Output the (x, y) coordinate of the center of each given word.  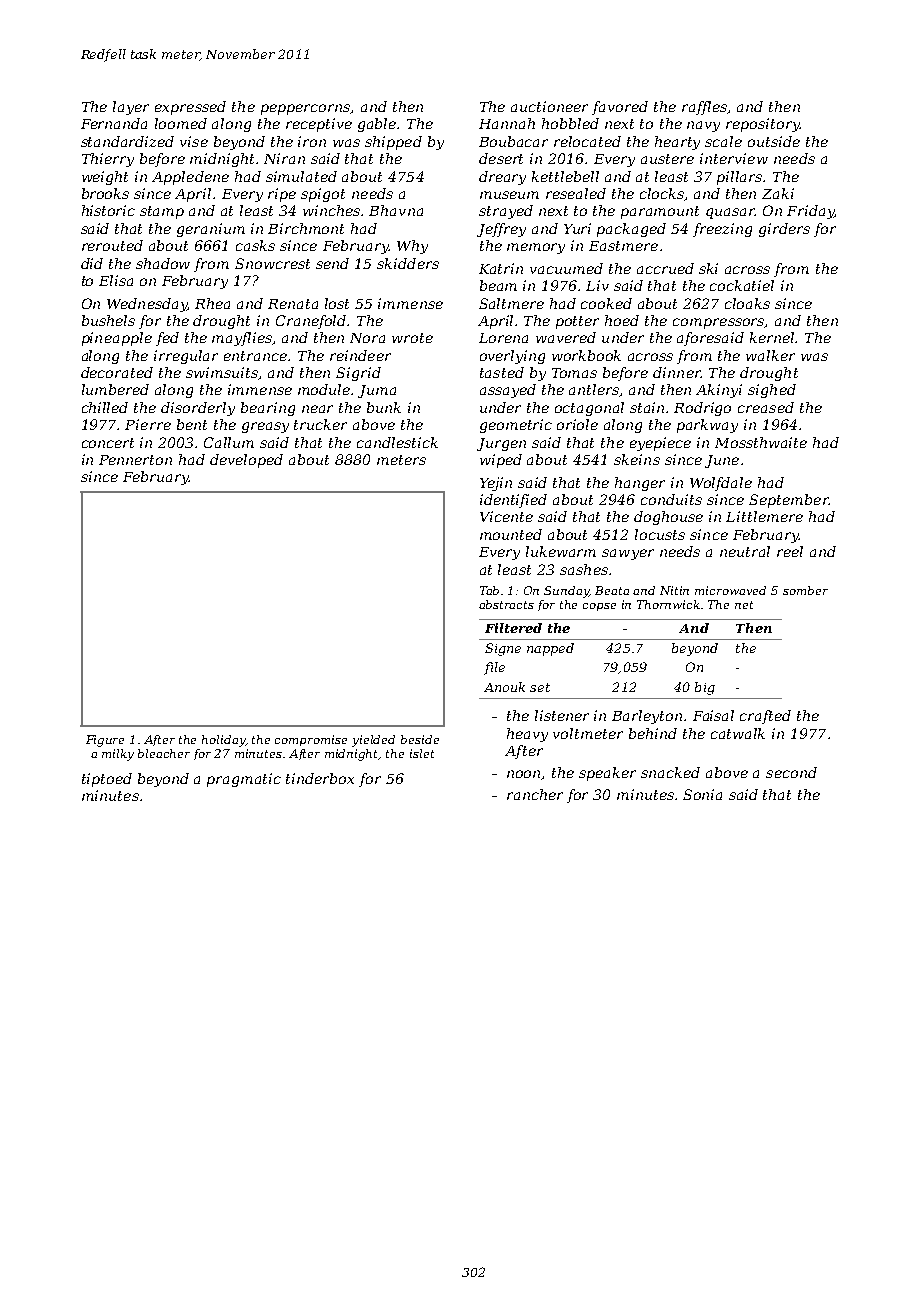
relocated (587, 141)
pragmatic (244, 780)
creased (766, 407)
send (332, 263)
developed (246, 461)
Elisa (116, 280)
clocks (662, 194)
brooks (105, 193)
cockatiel (742, 285)
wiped (501, 461)
